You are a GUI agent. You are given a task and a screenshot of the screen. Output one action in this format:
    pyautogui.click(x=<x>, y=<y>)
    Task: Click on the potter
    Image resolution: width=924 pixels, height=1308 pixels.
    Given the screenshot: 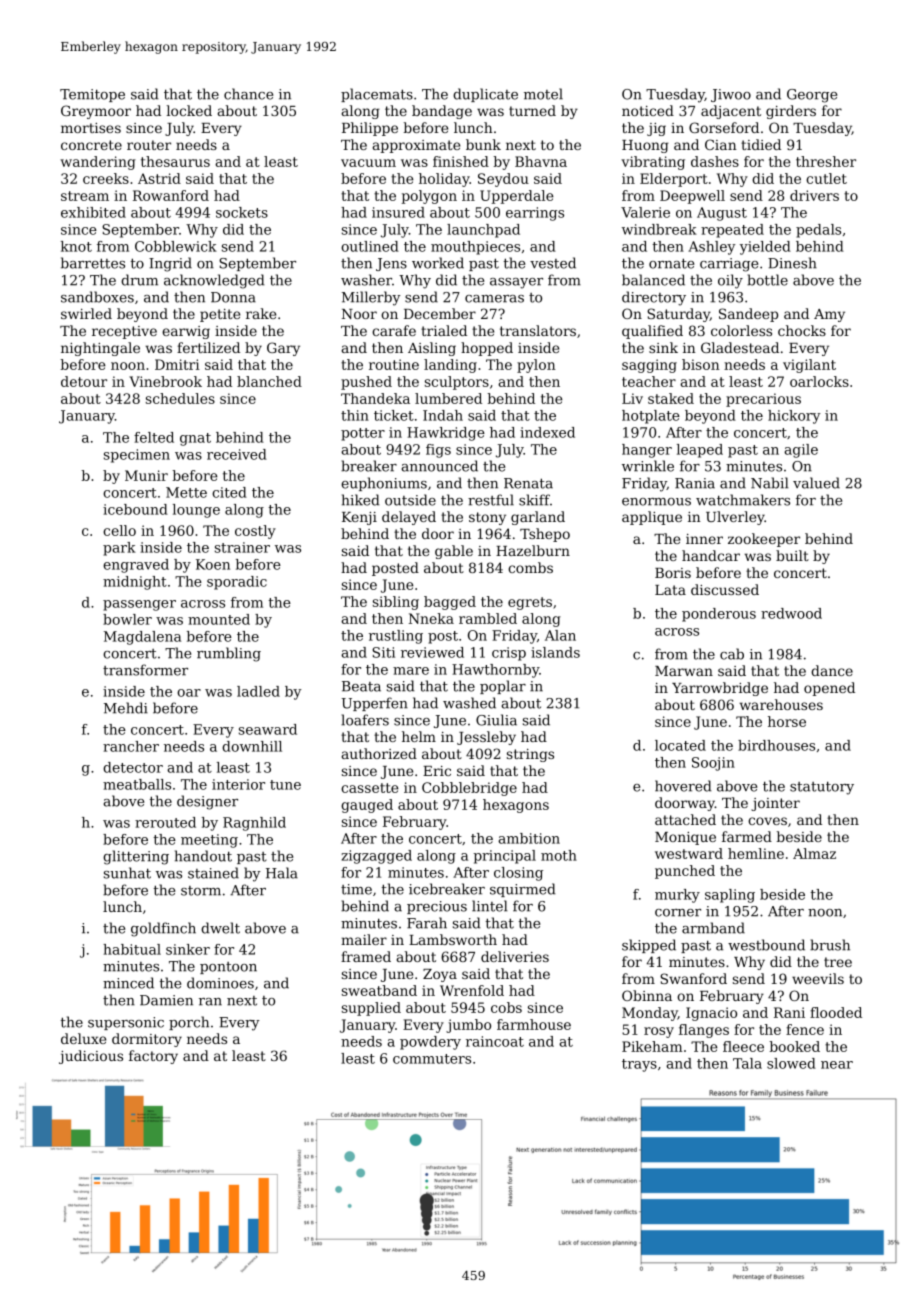 What is the action you would take?
    pyautogui.click(x=363, y=434)
